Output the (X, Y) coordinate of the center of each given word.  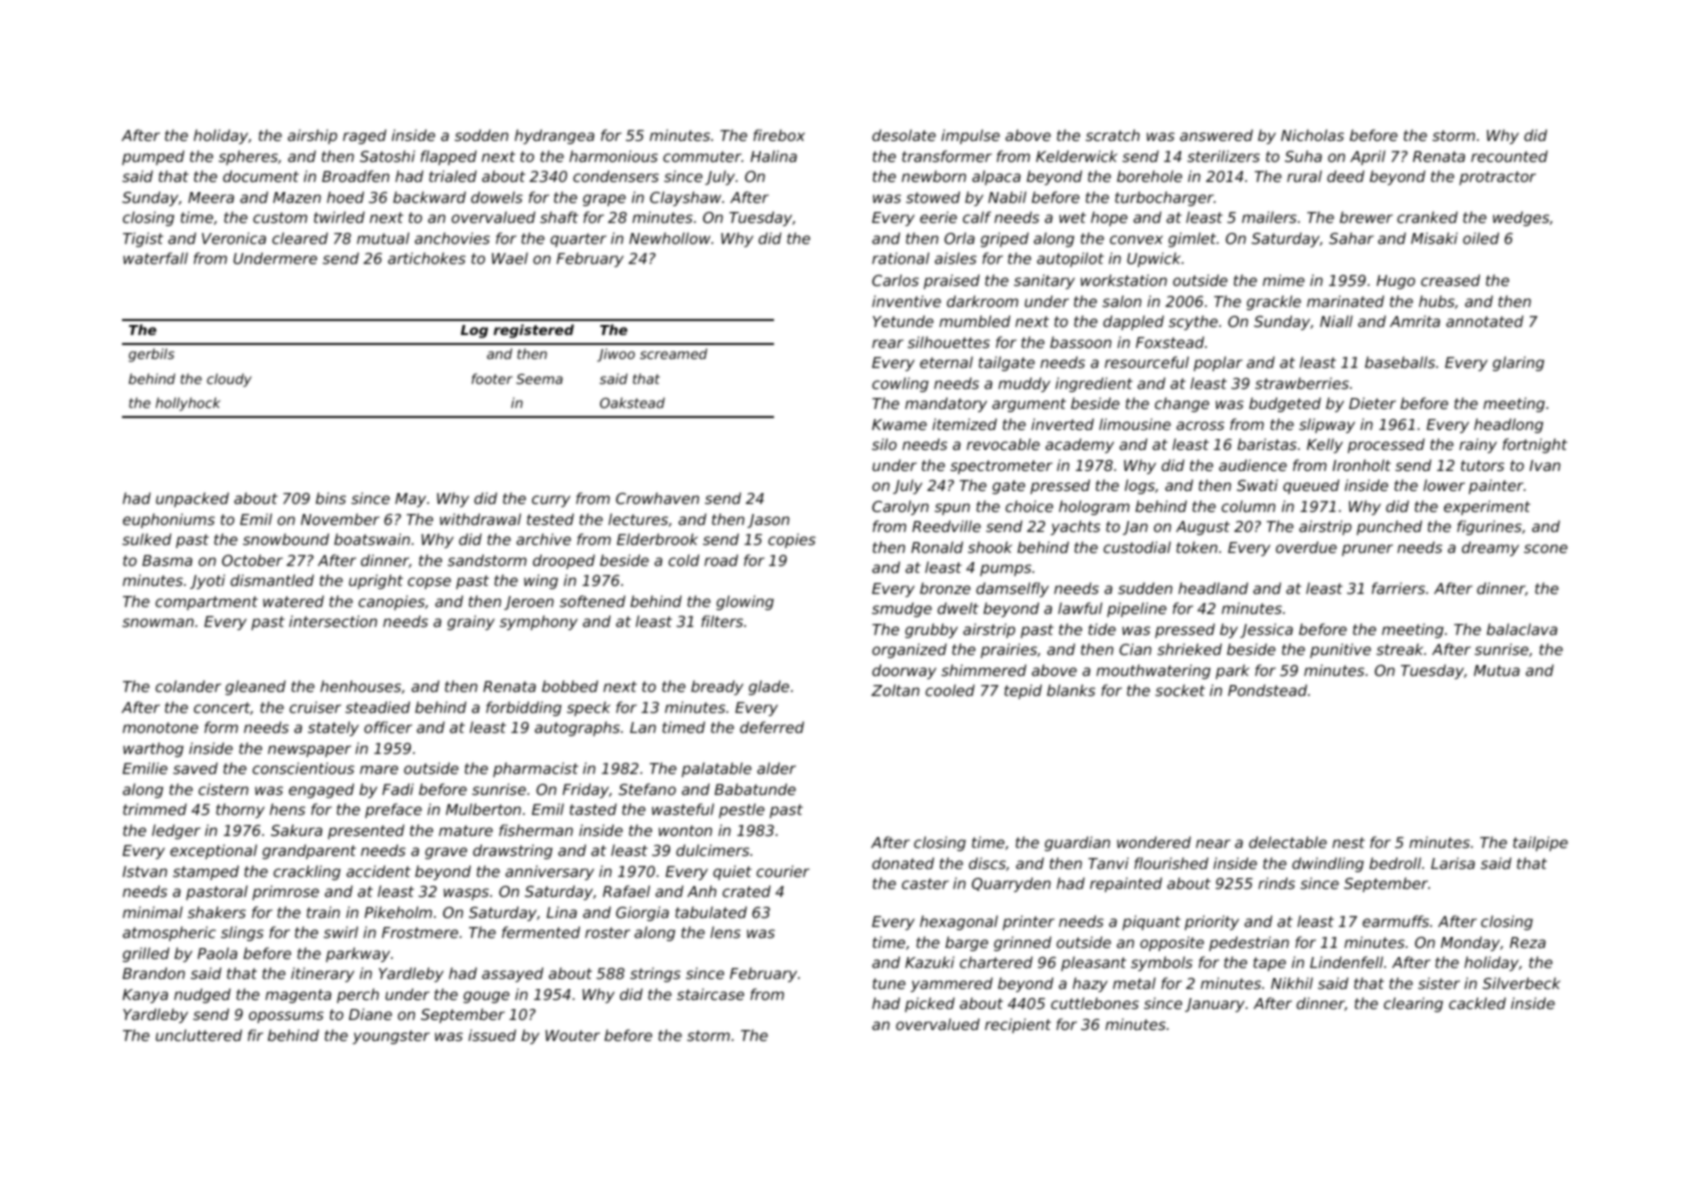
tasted (593, 809)
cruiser (315, 707)
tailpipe (1540, 843)
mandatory (946, 404)
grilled (146, 954)
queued (1311, 486)
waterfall (155, 258)
